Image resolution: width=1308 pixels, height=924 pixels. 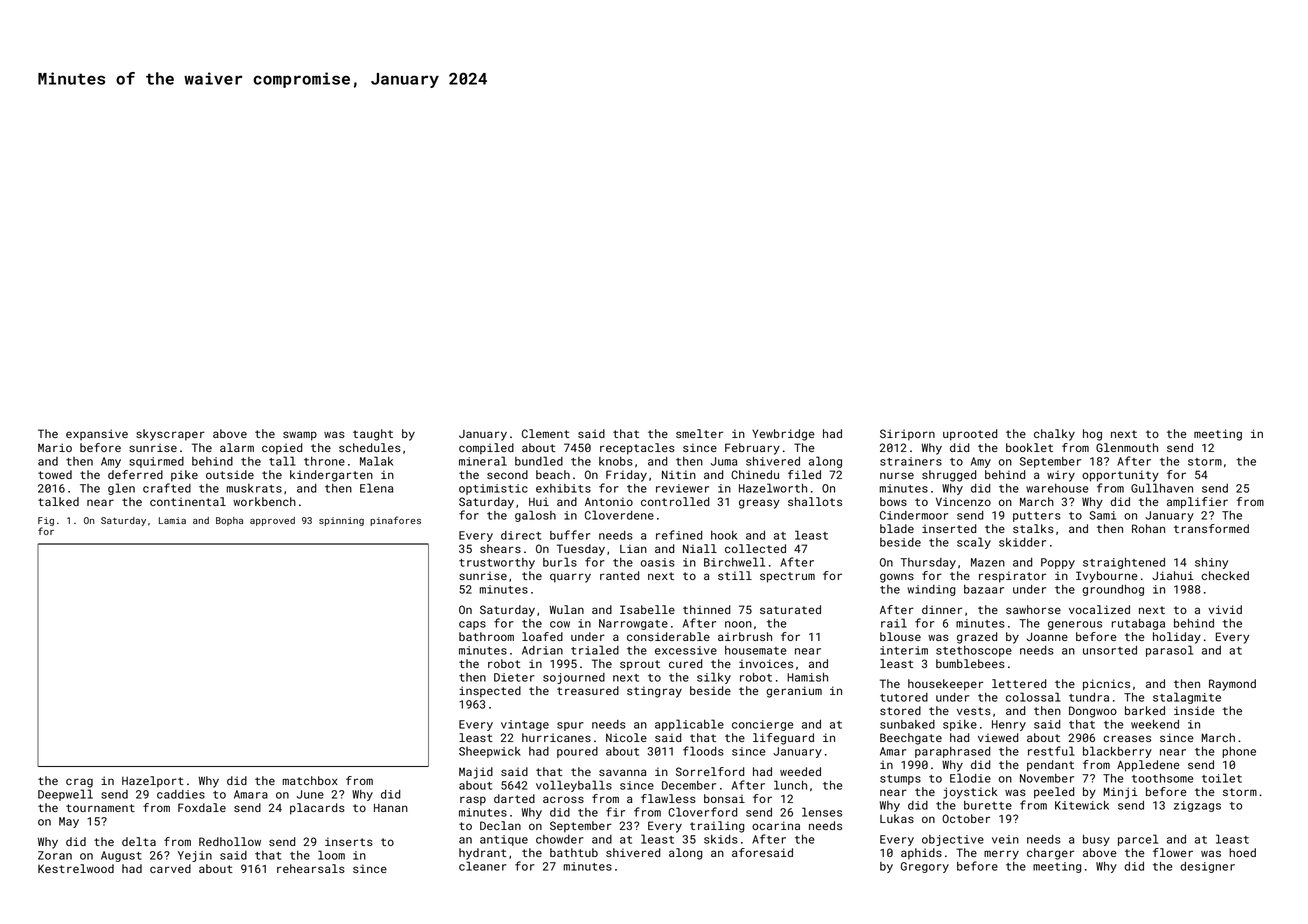 What do you see at coordinates (373, 435) in the image?
I see `taught` at bounding box center [373, 435].
